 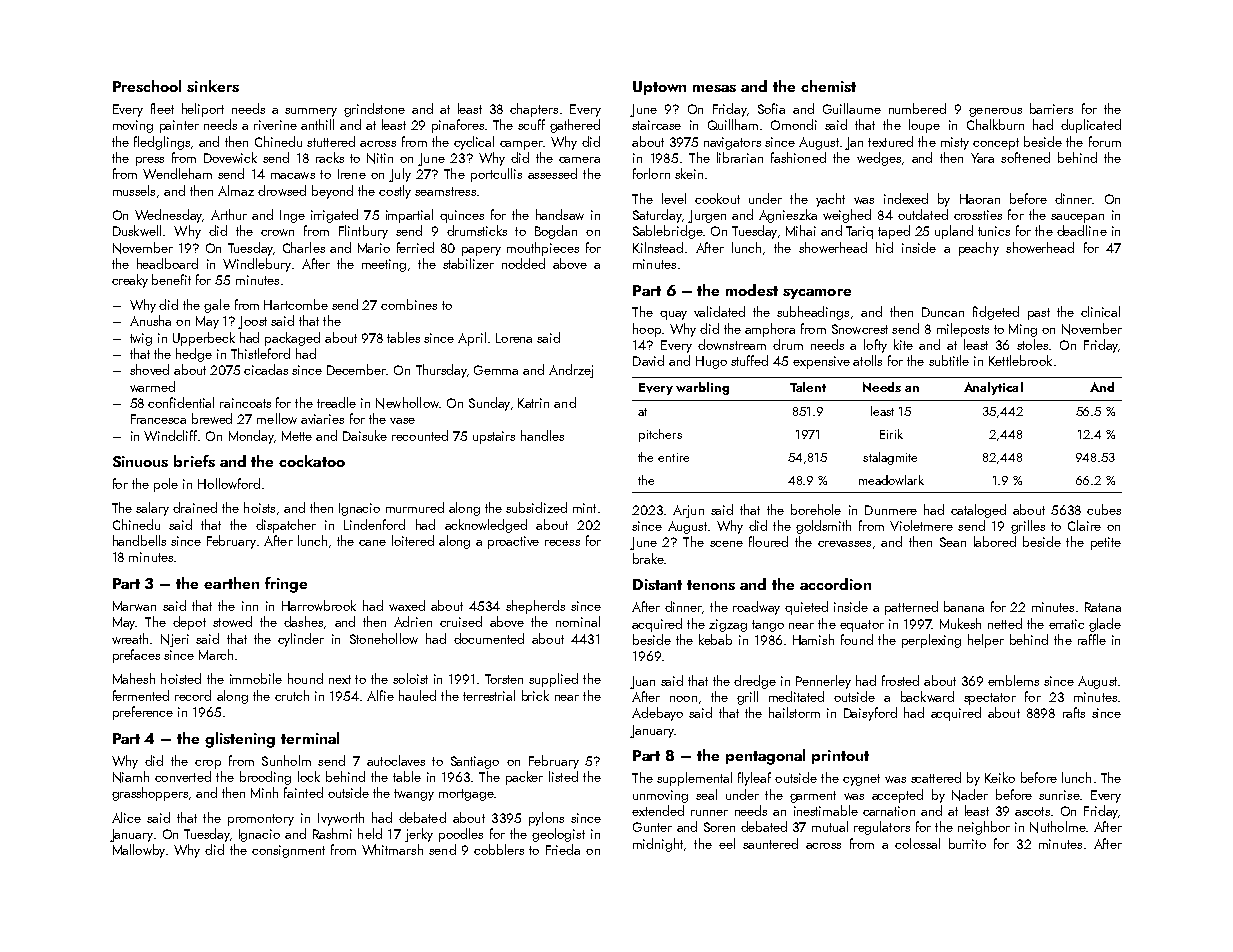 What do you see at coordinates (1051, 108) in the screenshot?
I see `barriers` at bounding box center [1051, 108].
